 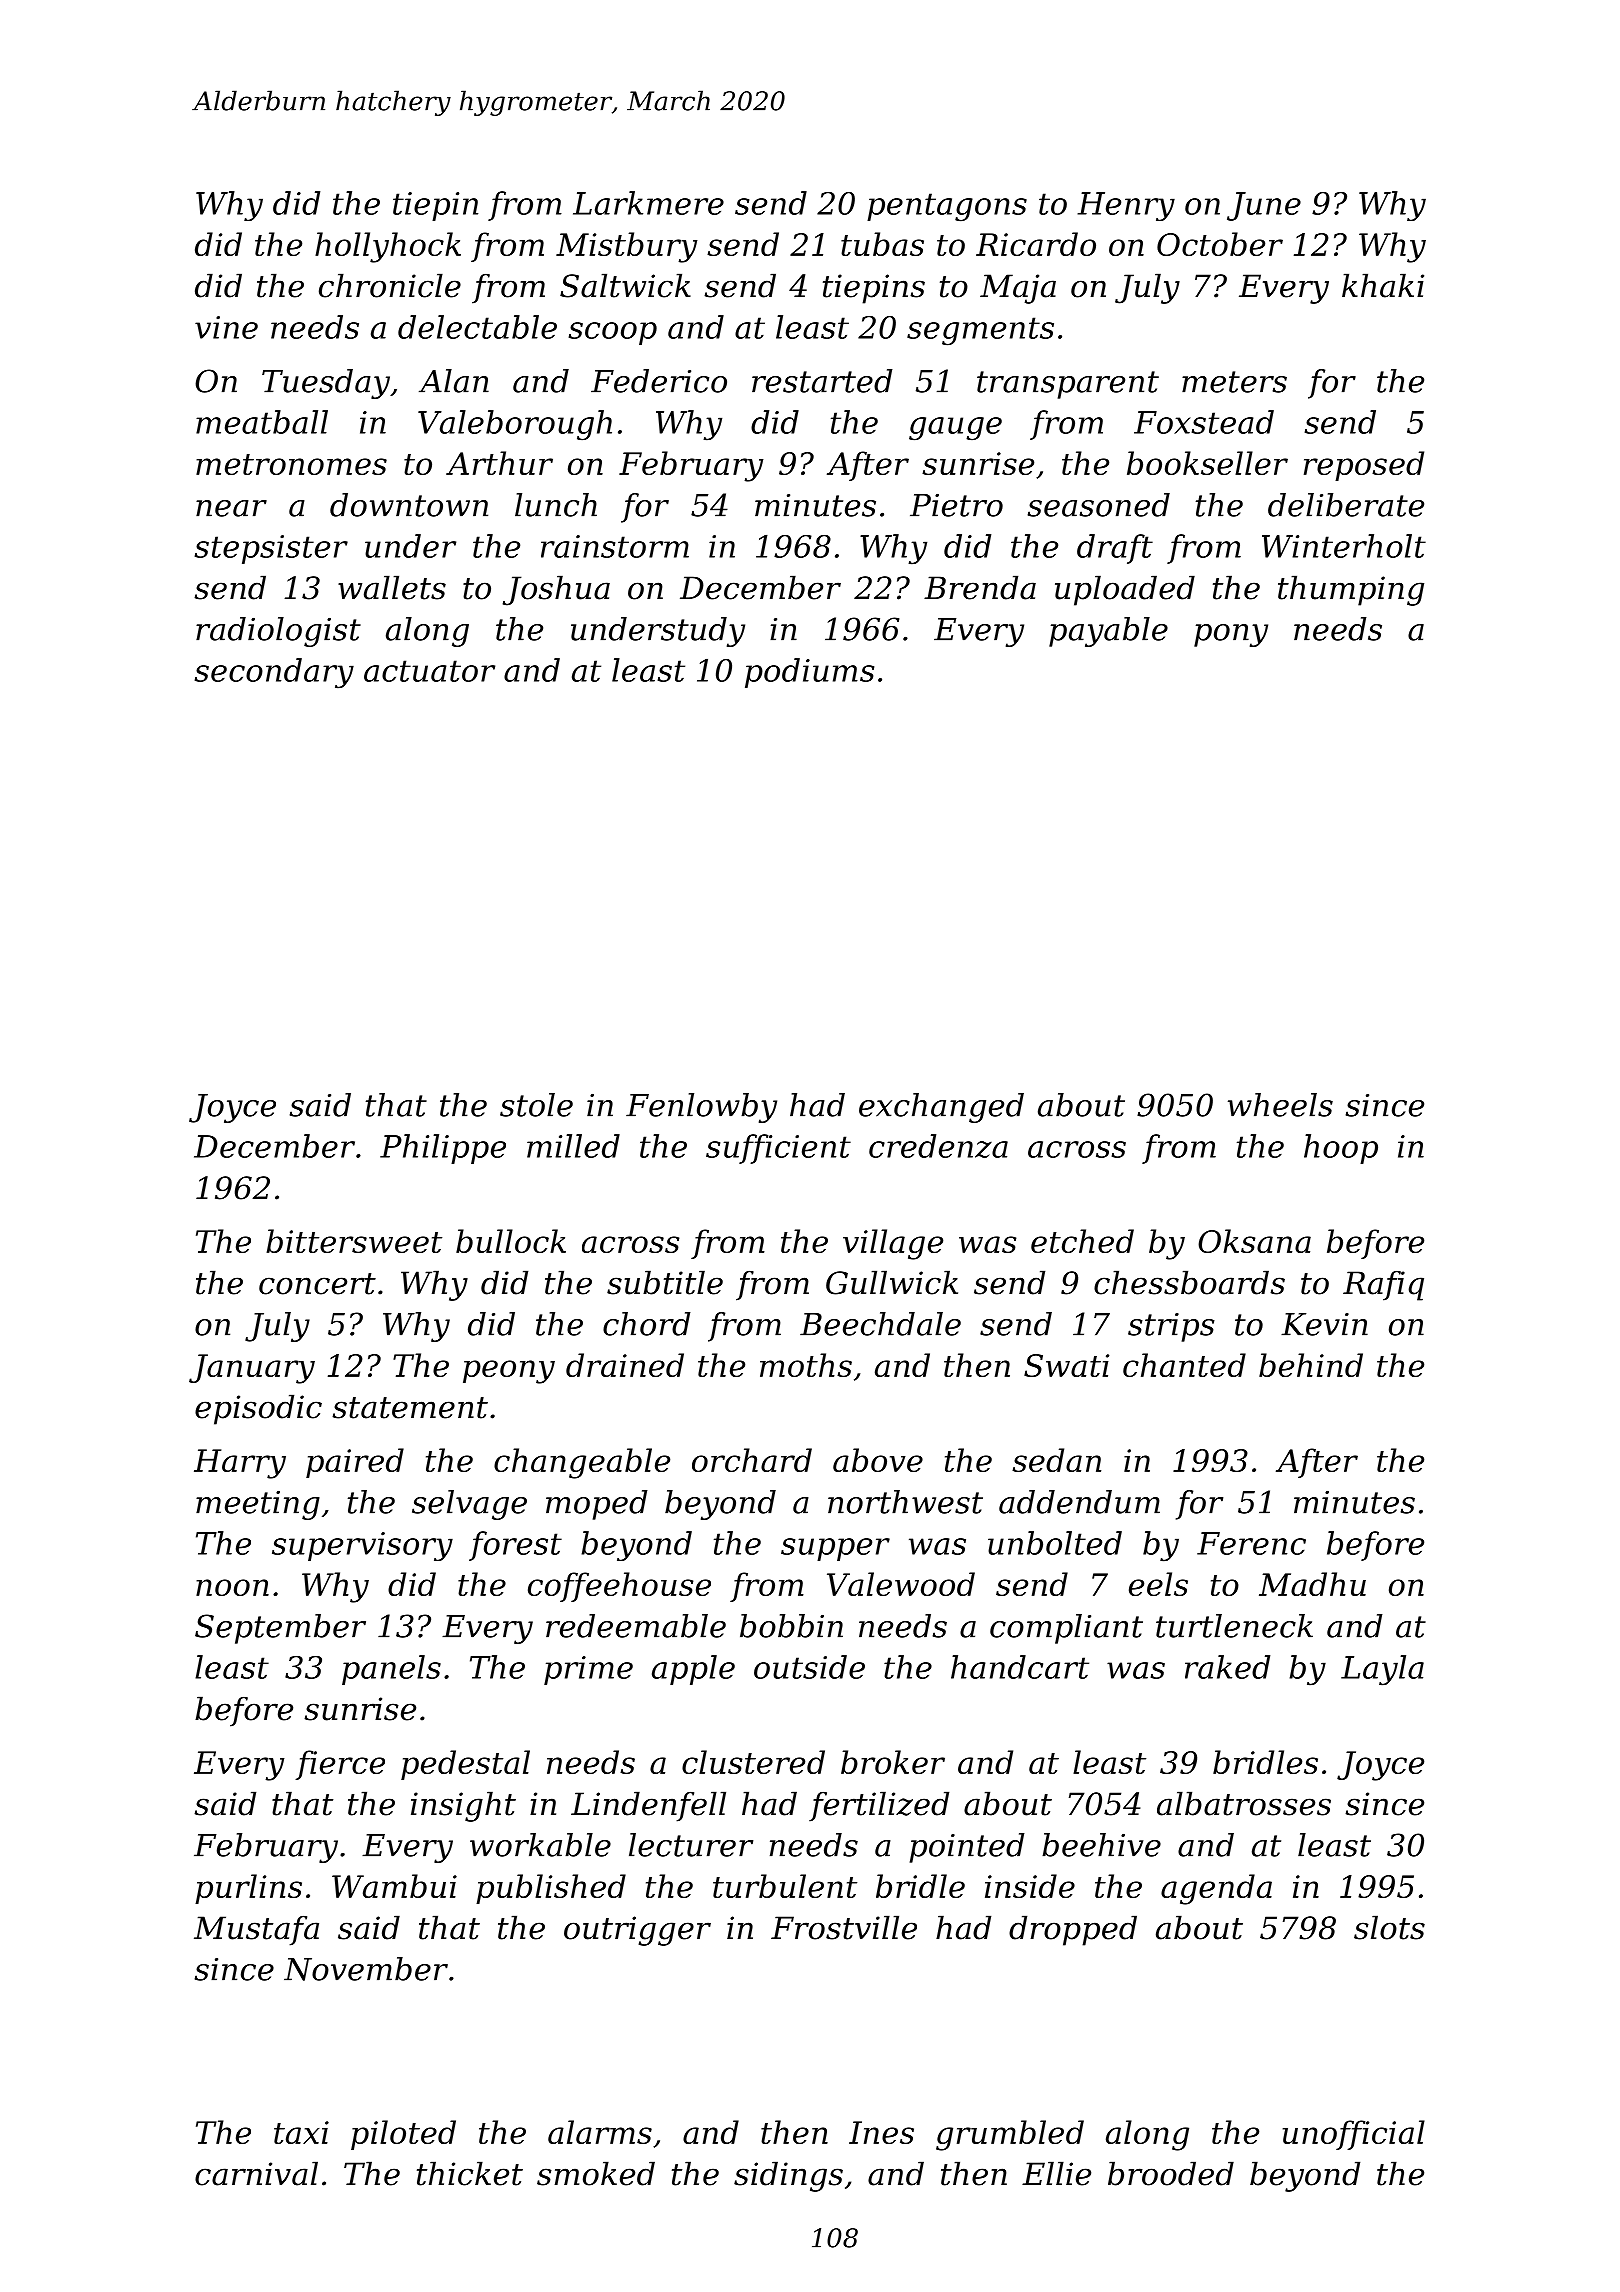 I want to click on Kevin, so click(x=1324, y=1324).
